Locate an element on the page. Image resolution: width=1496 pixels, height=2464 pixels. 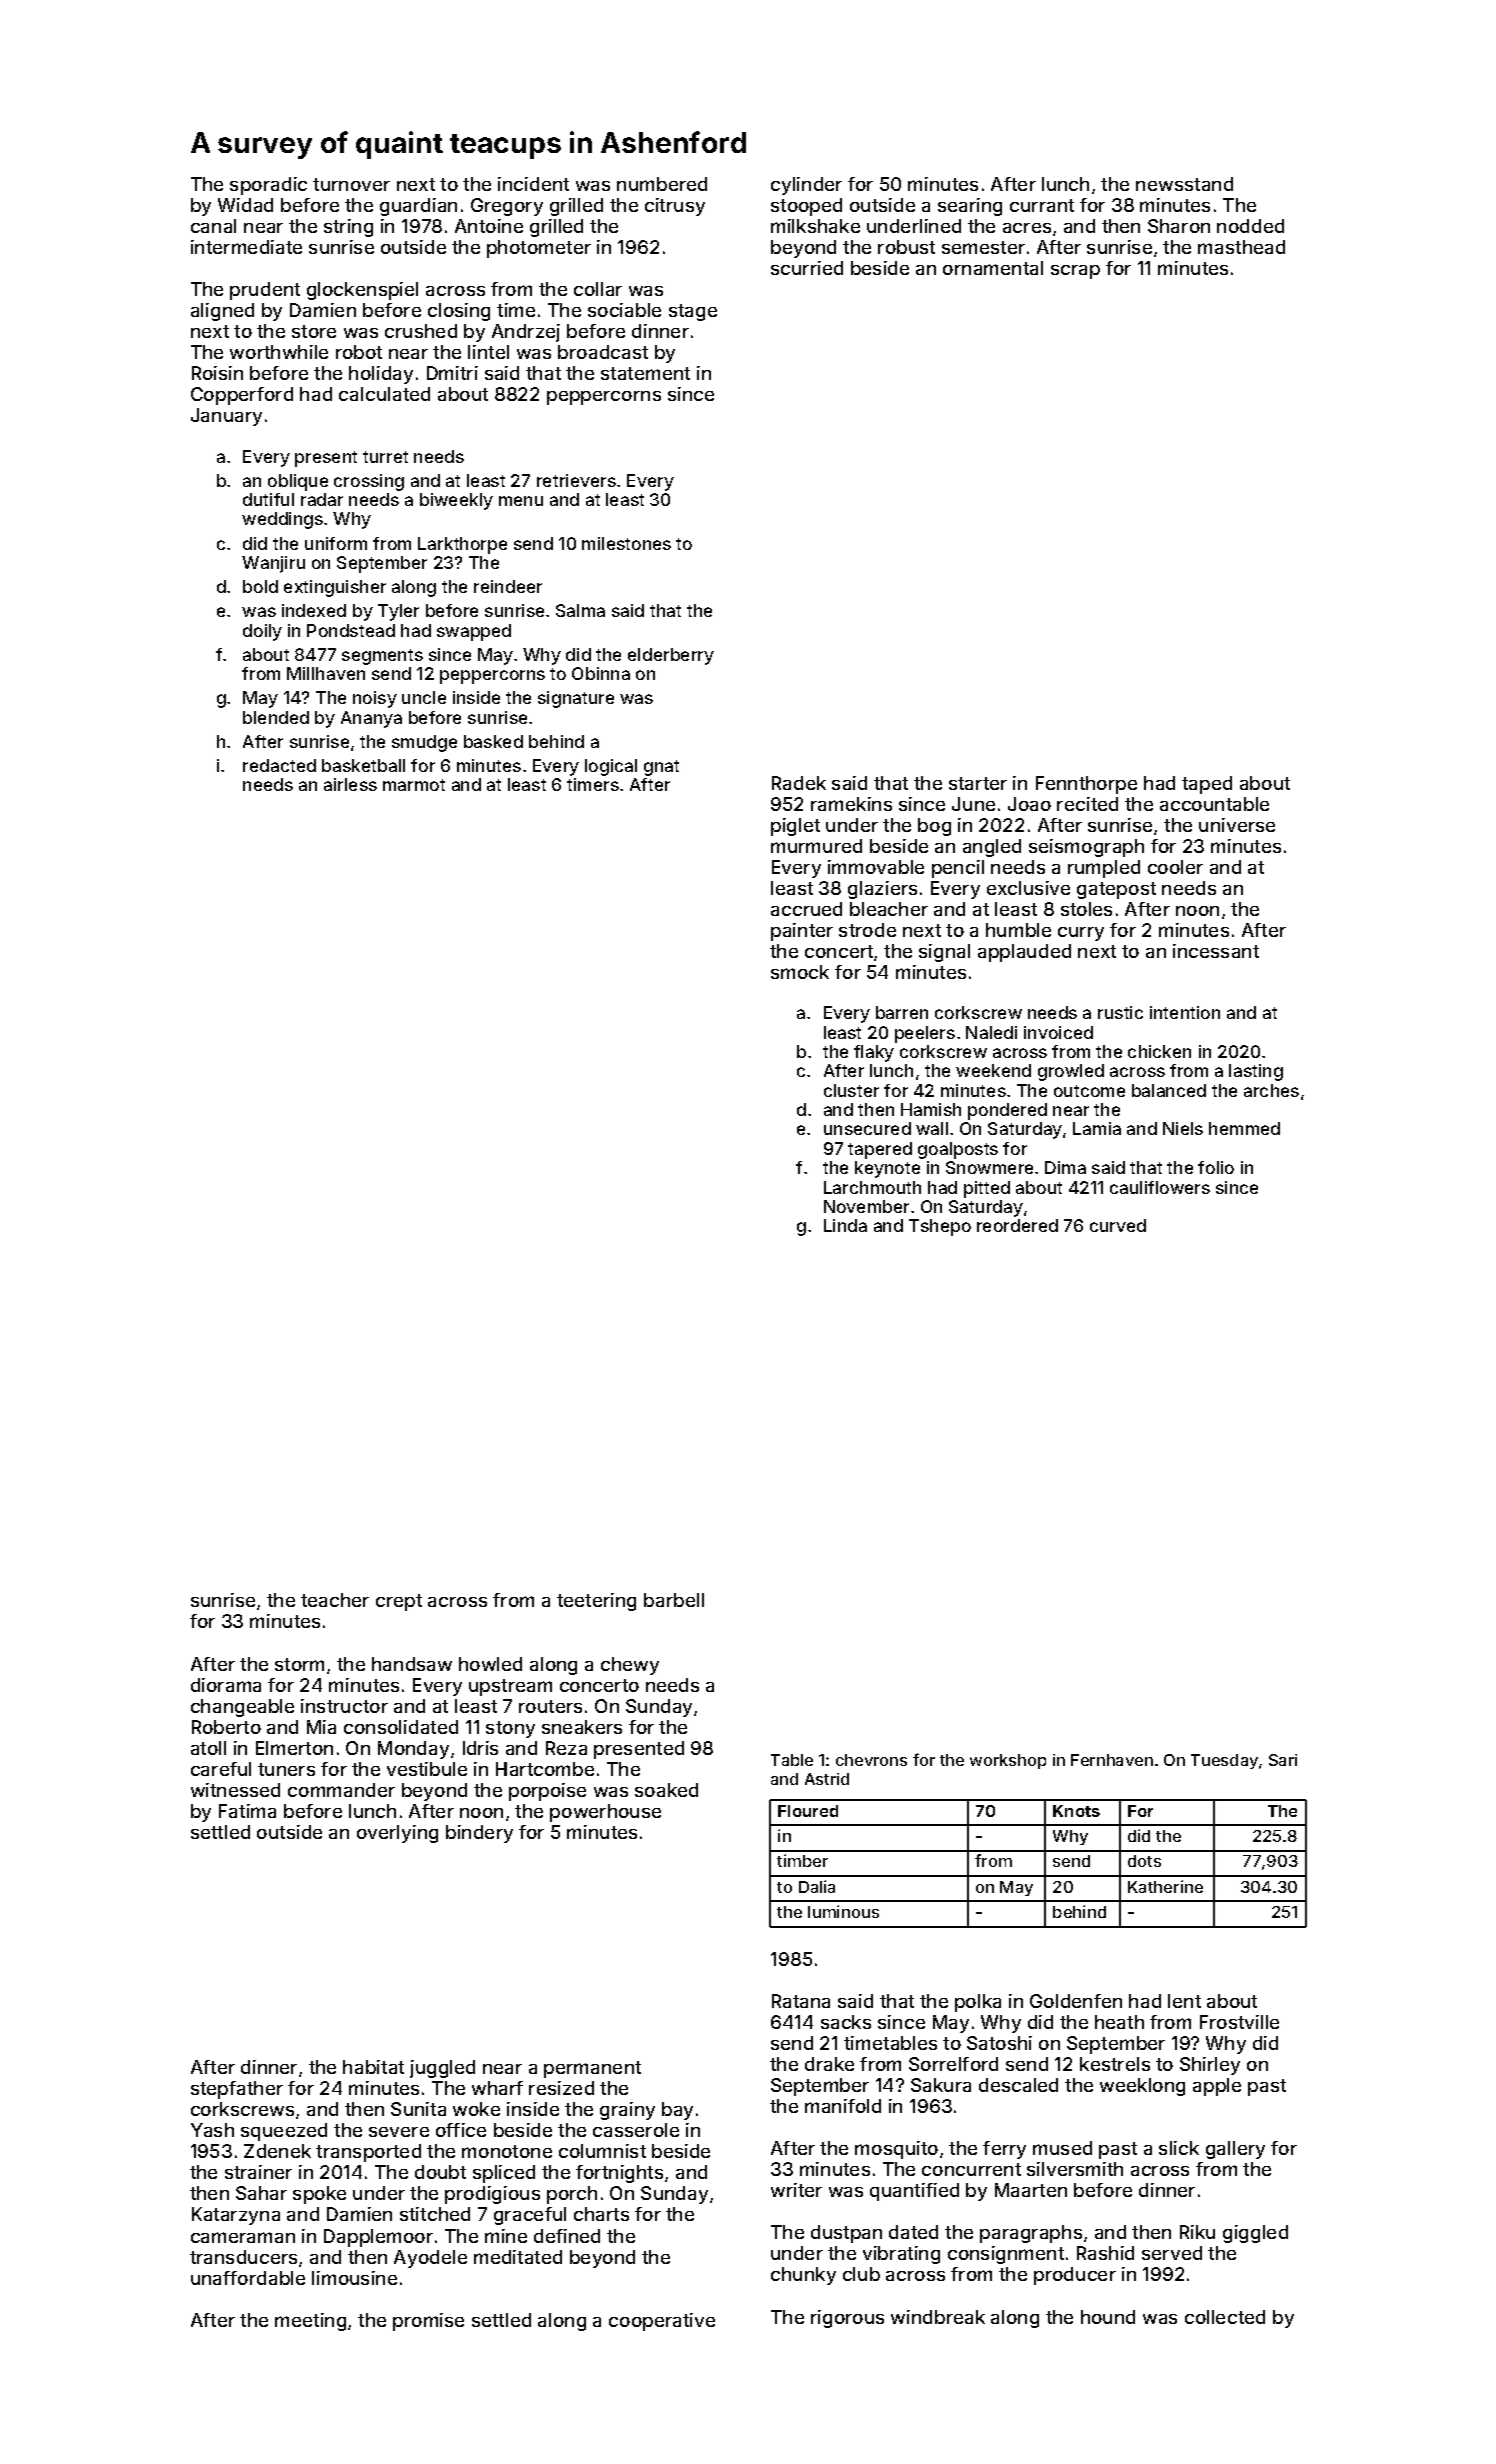
scurried is located at coordinates (807, 268).
